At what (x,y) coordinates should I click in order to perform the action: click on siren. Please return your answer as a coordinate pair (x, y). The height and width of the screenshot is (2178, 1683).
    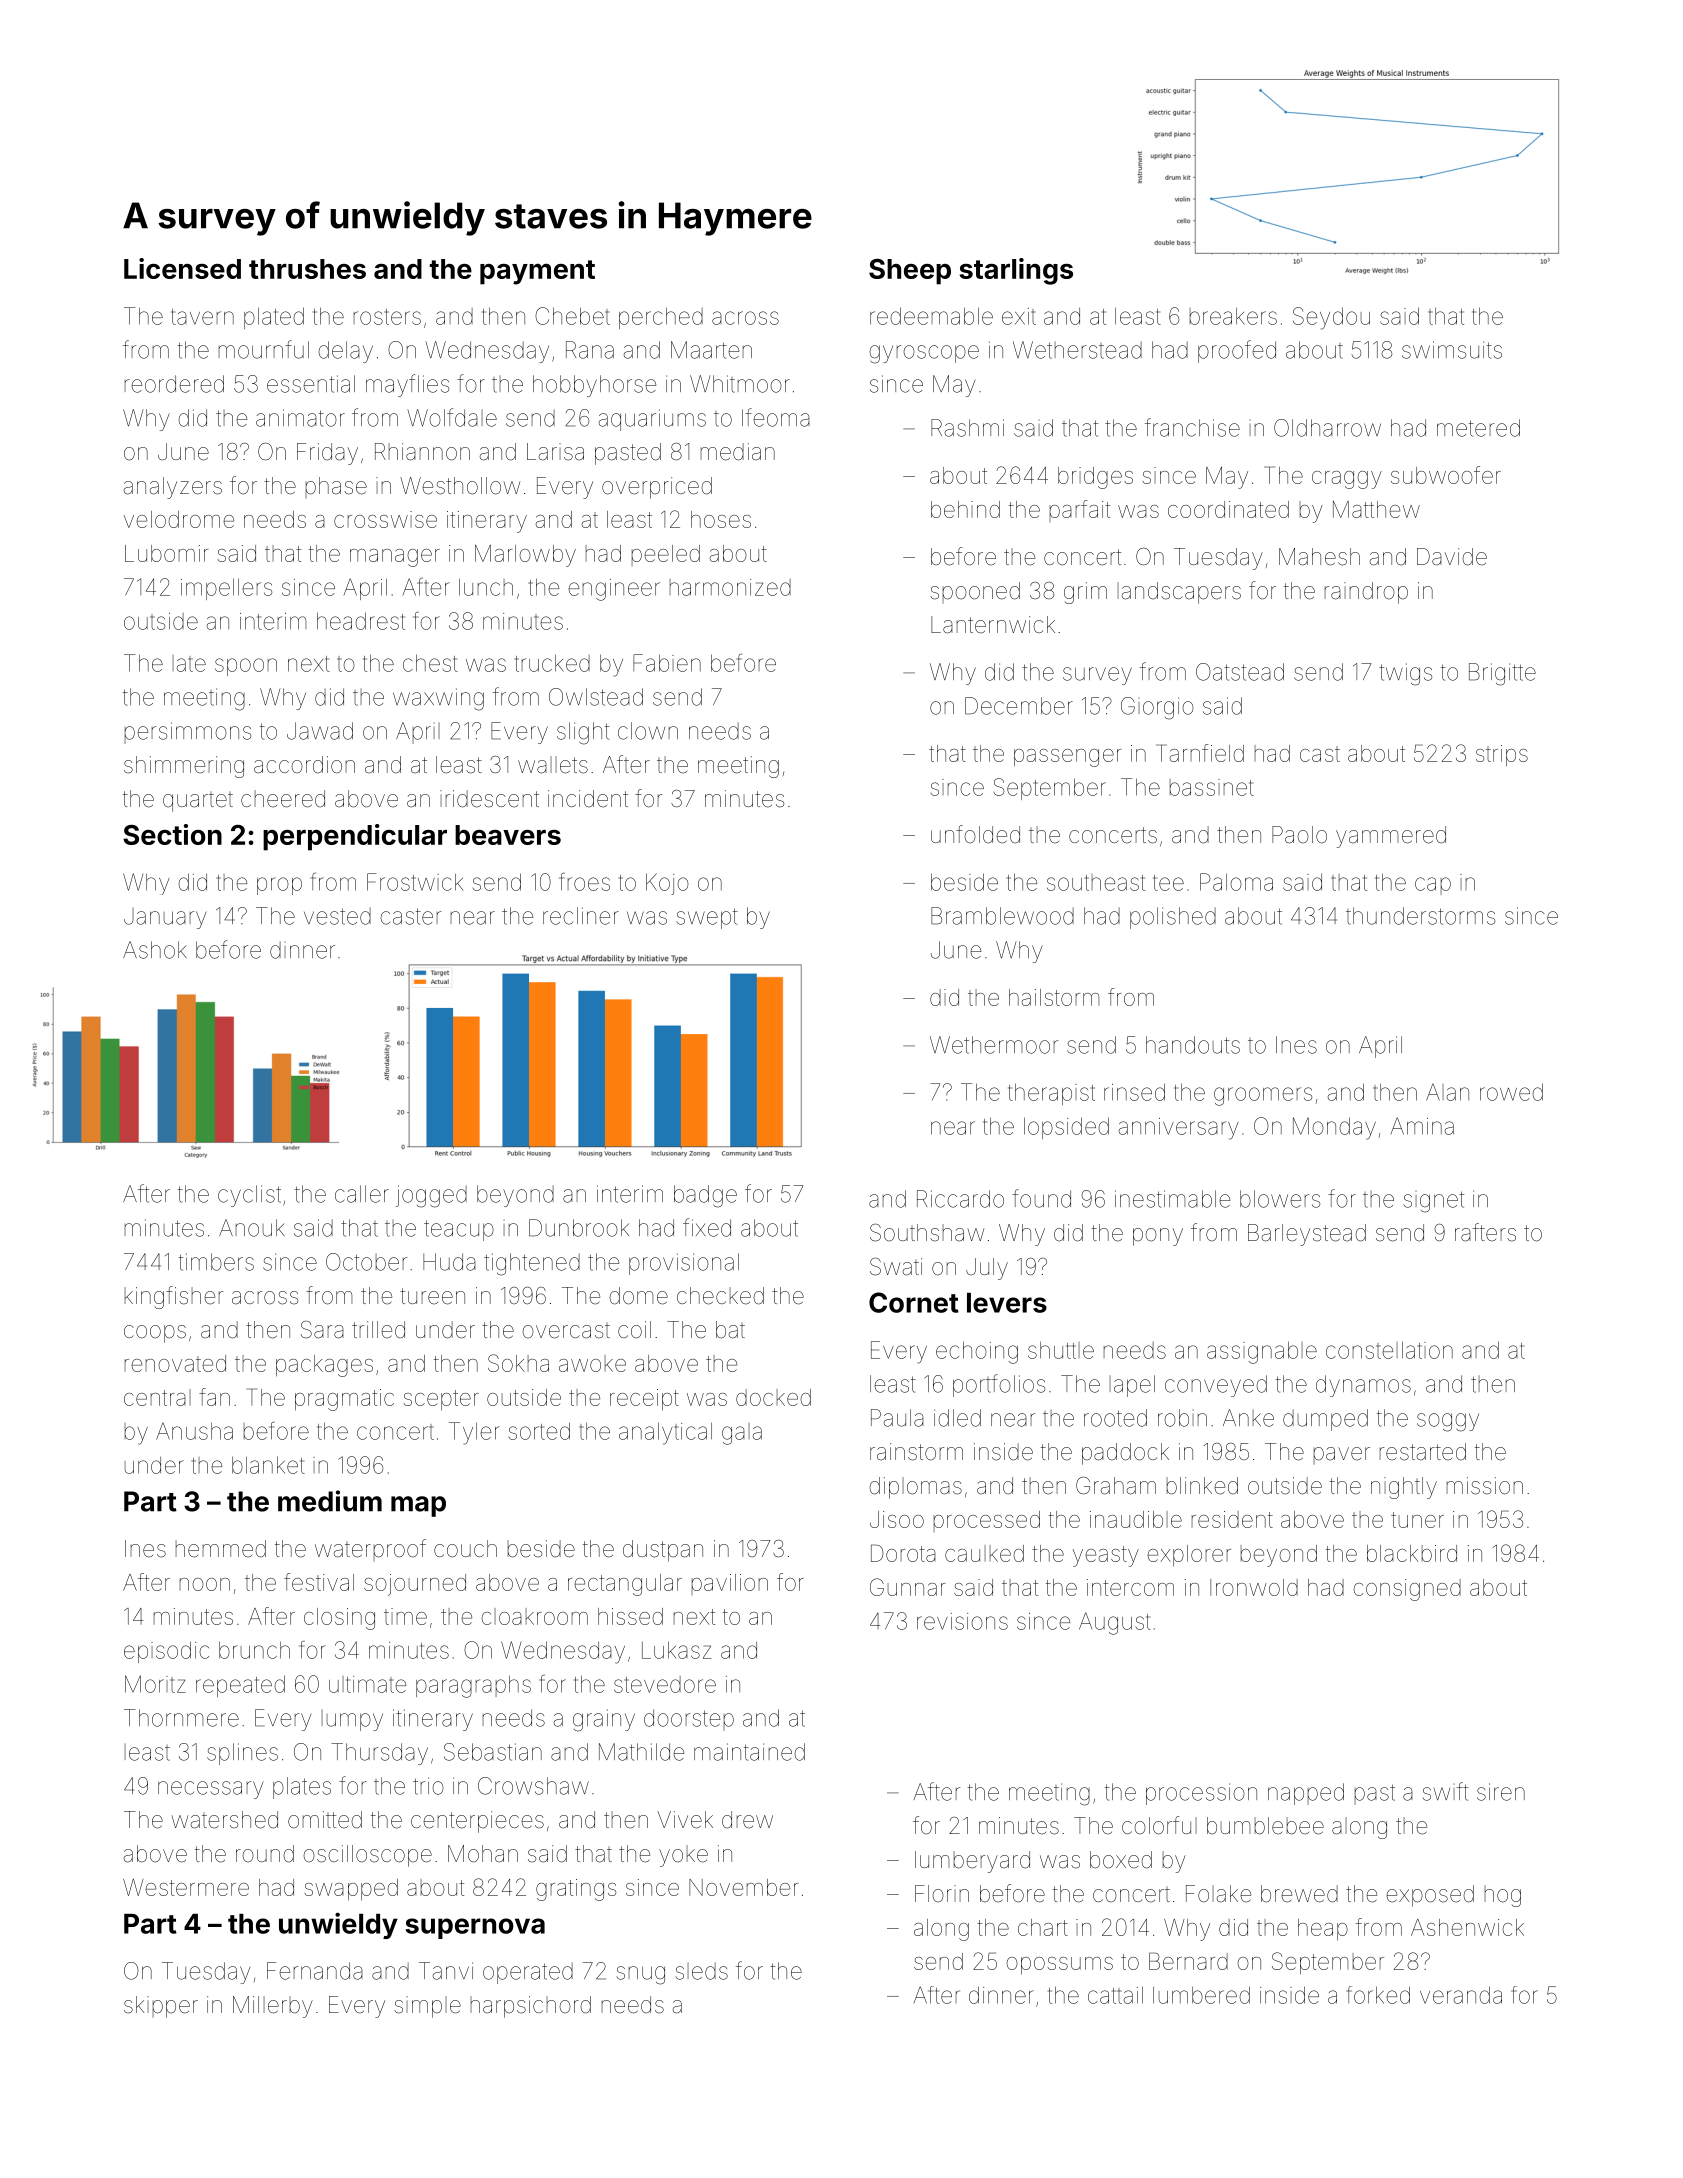
    Looking at the image, I should click on (1501, 1792).
